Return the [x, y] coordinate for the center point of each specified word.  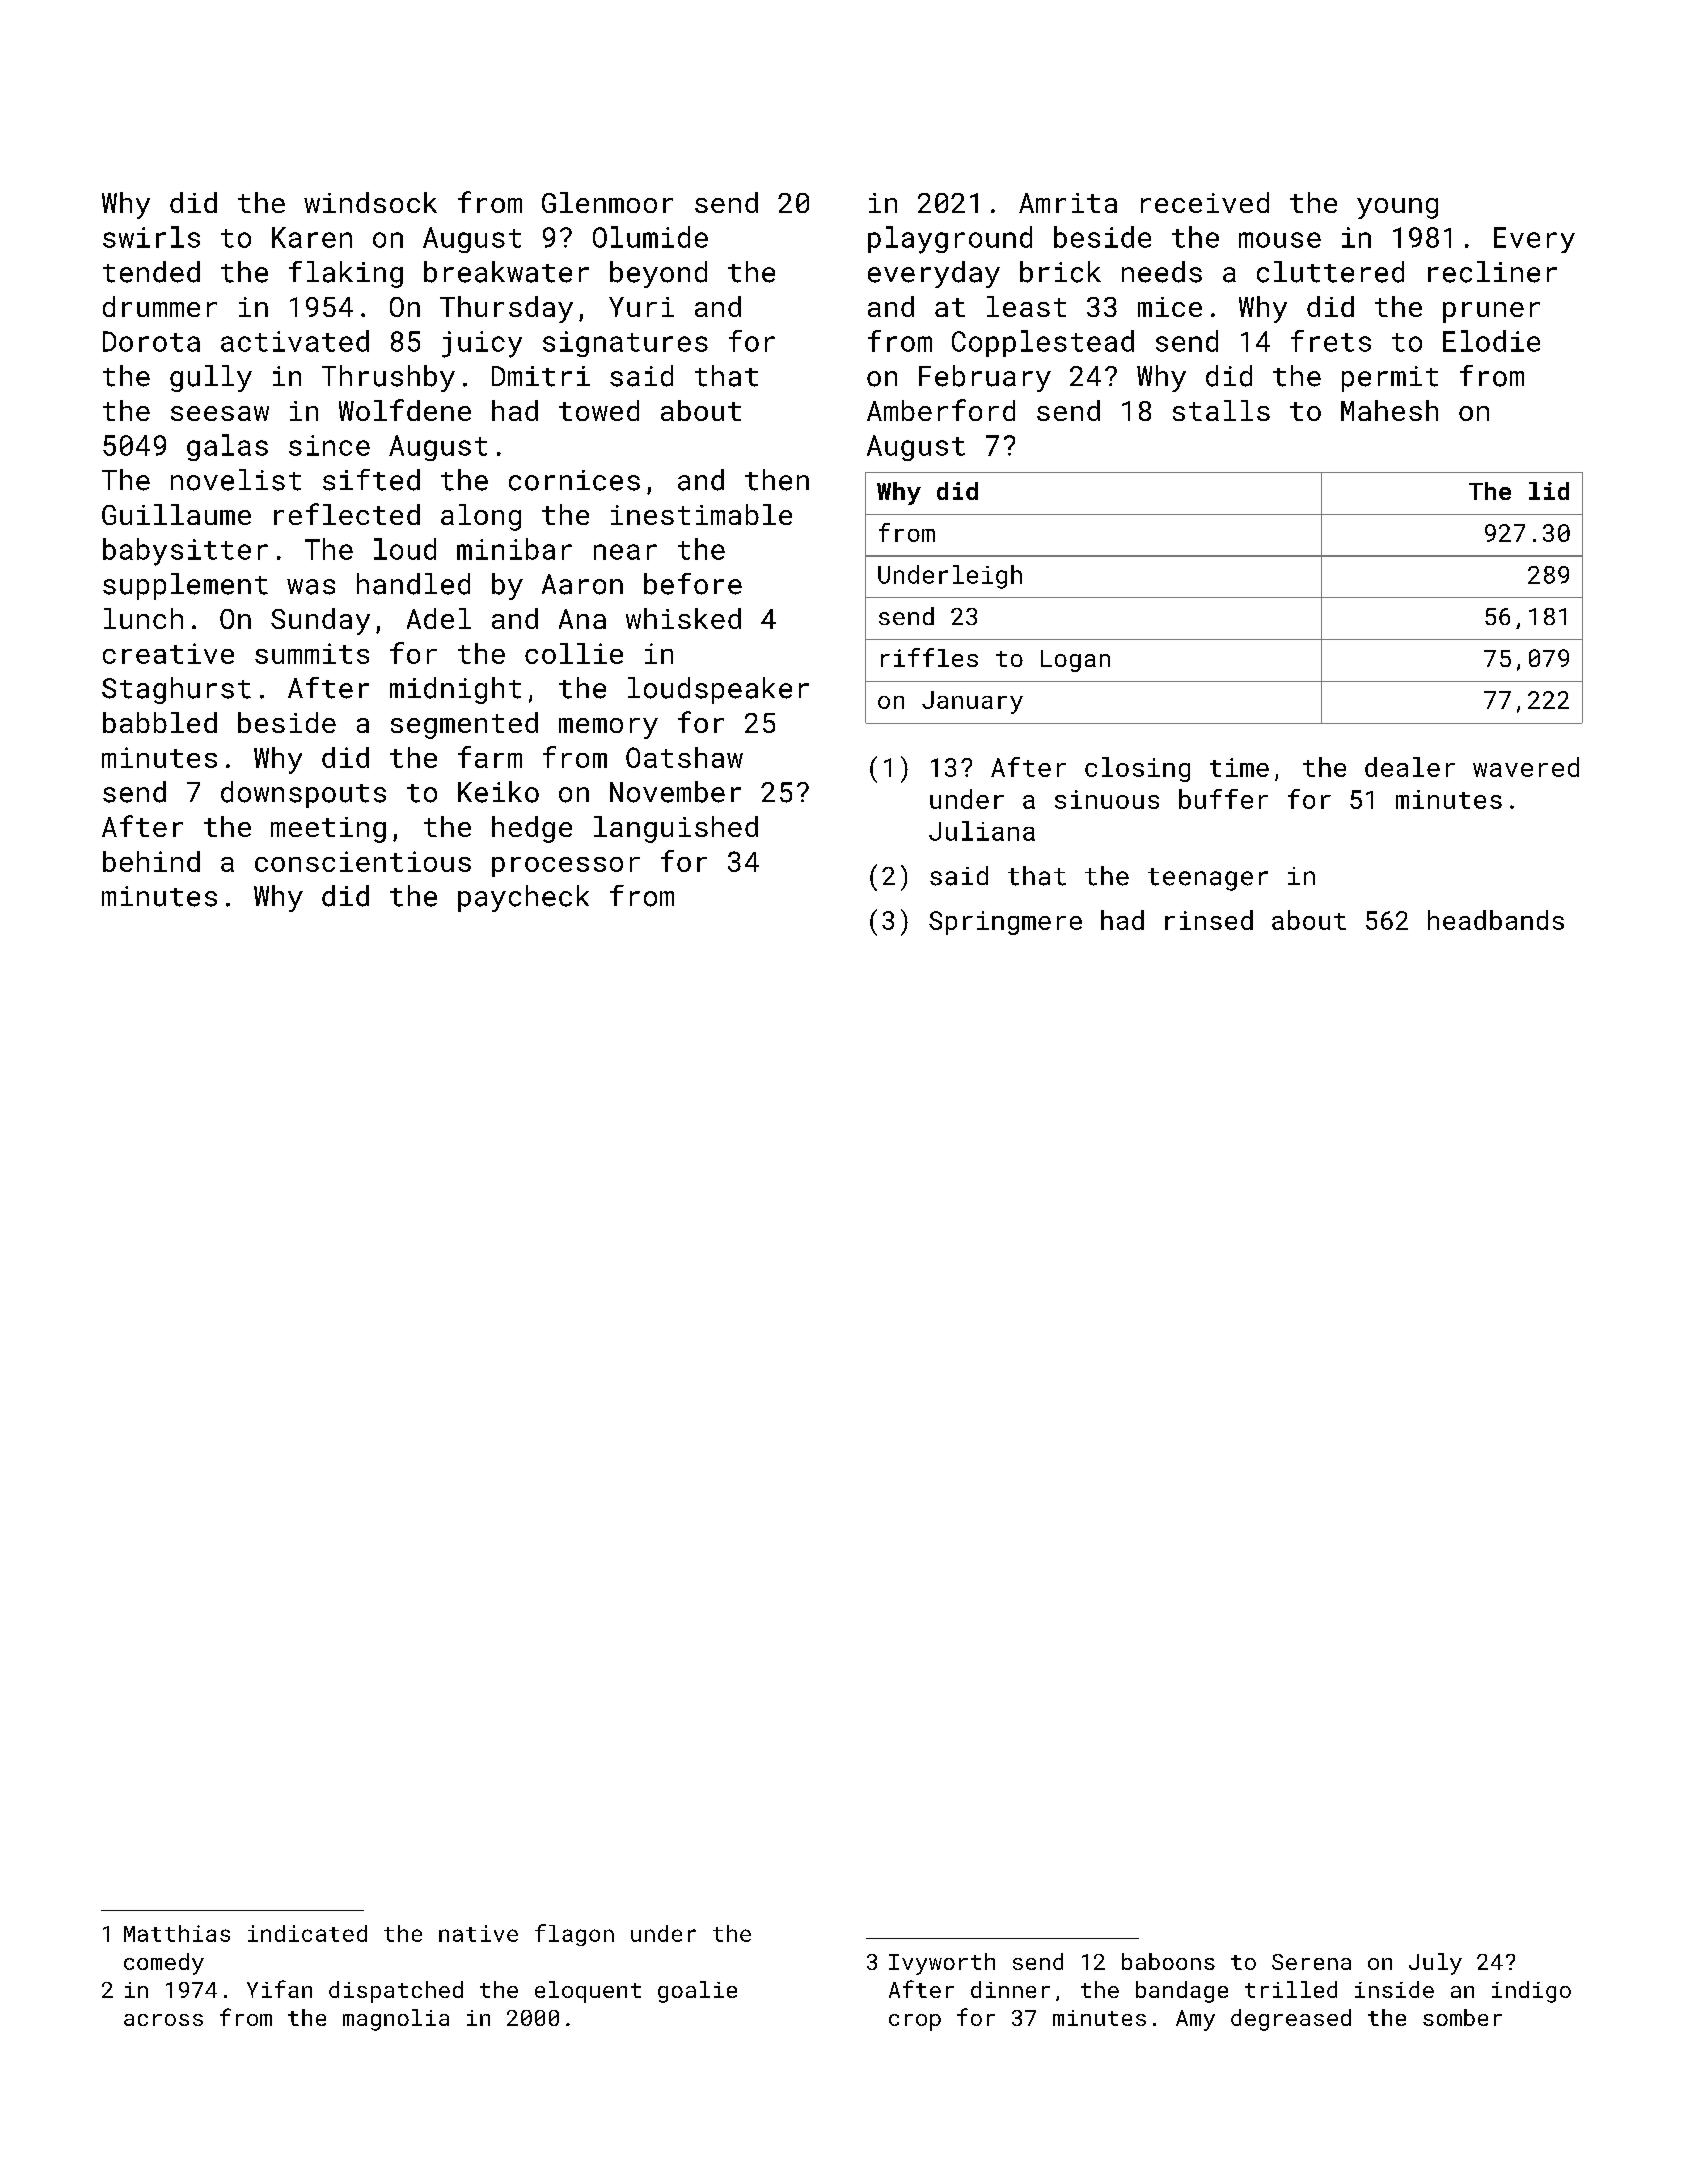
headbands [1496, 920]
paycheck [523, 898]
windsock [370, 202]
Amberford [941, 410]
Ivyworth [942, 1964]
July [1435, 1964]
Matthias [177, 1933]
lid [1549, 491]
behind [151, 861]
